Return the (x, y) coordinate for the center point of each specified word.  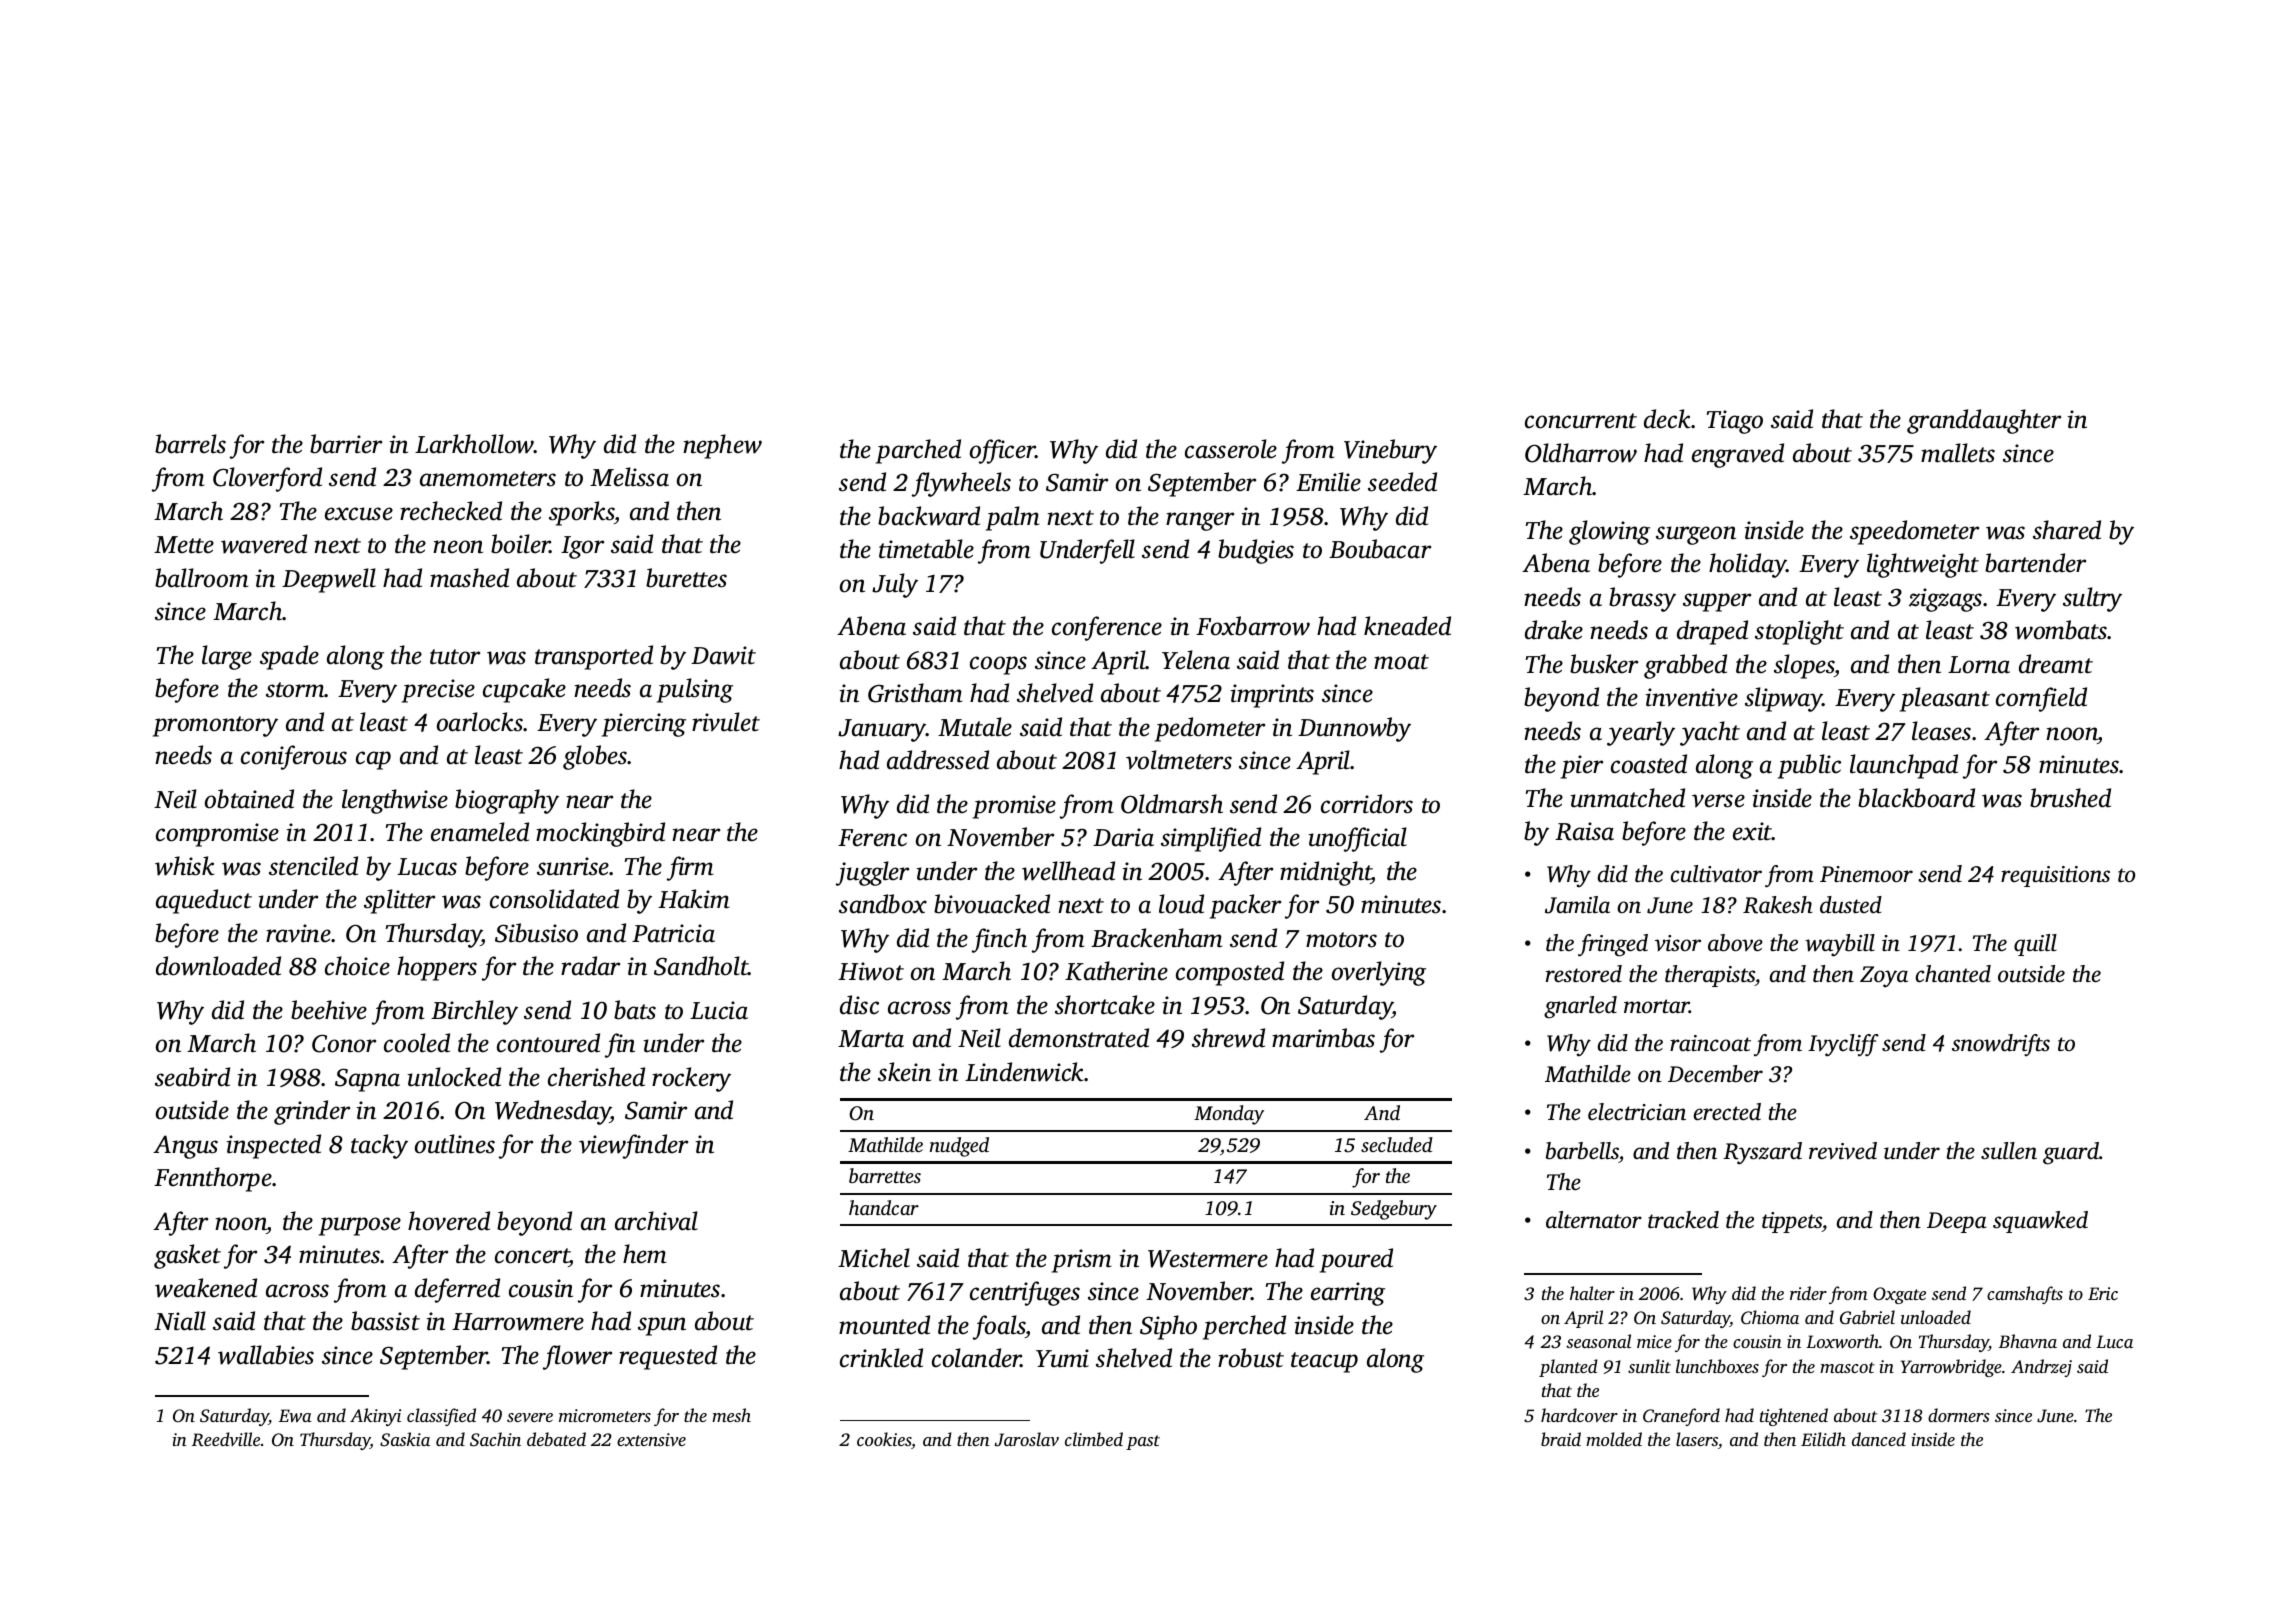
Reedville (226, 1439)
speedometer (1914, 532)
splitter (399, 901)
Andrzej (2041, 1368)
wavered (264, 544)
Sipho (1168, 1327)
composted (1230, 973)
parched (918, 451)
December (1715, 1074)
